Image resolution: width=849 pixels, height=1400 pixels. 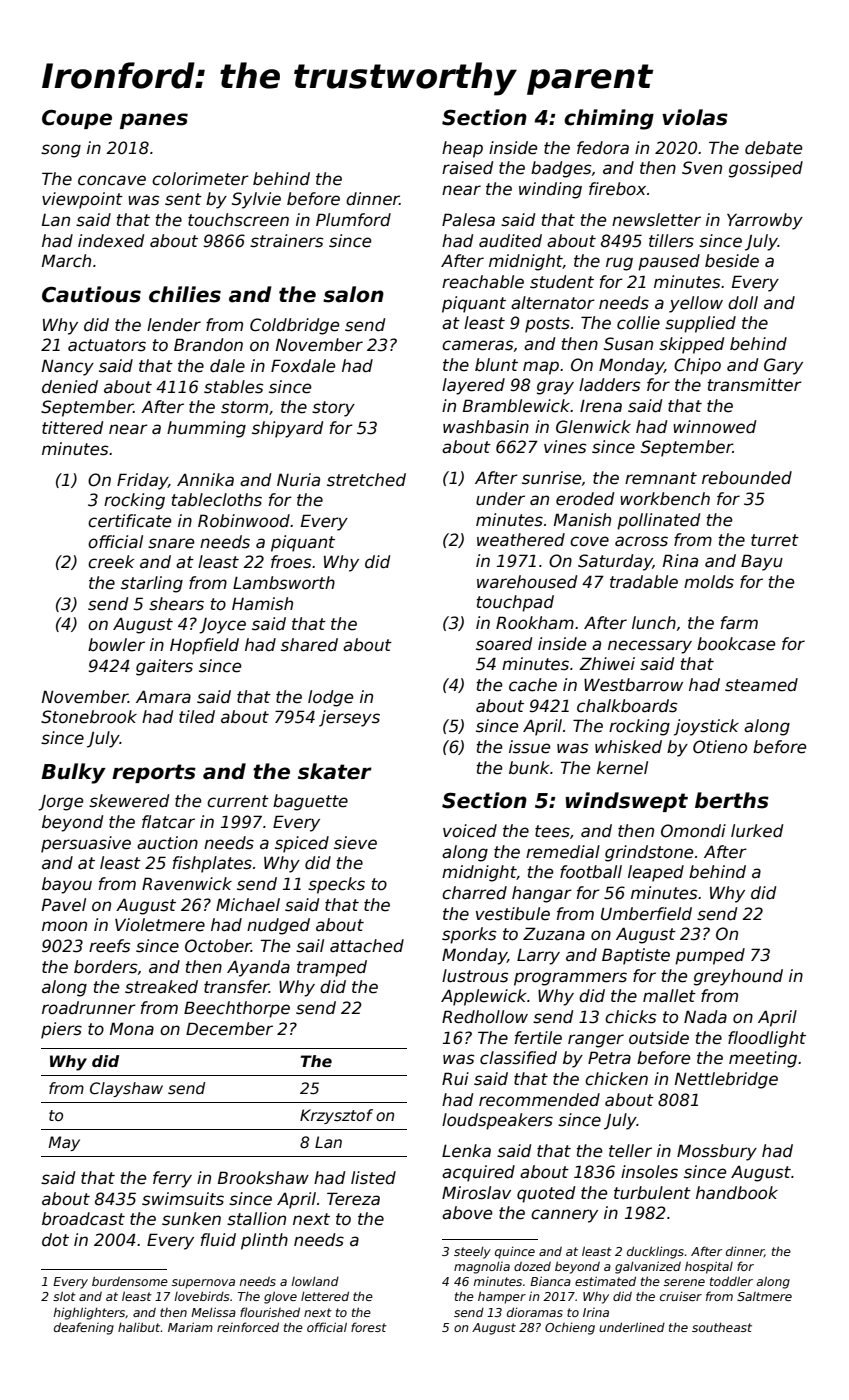 I want to click on panes, so click(x=154, y=121).
